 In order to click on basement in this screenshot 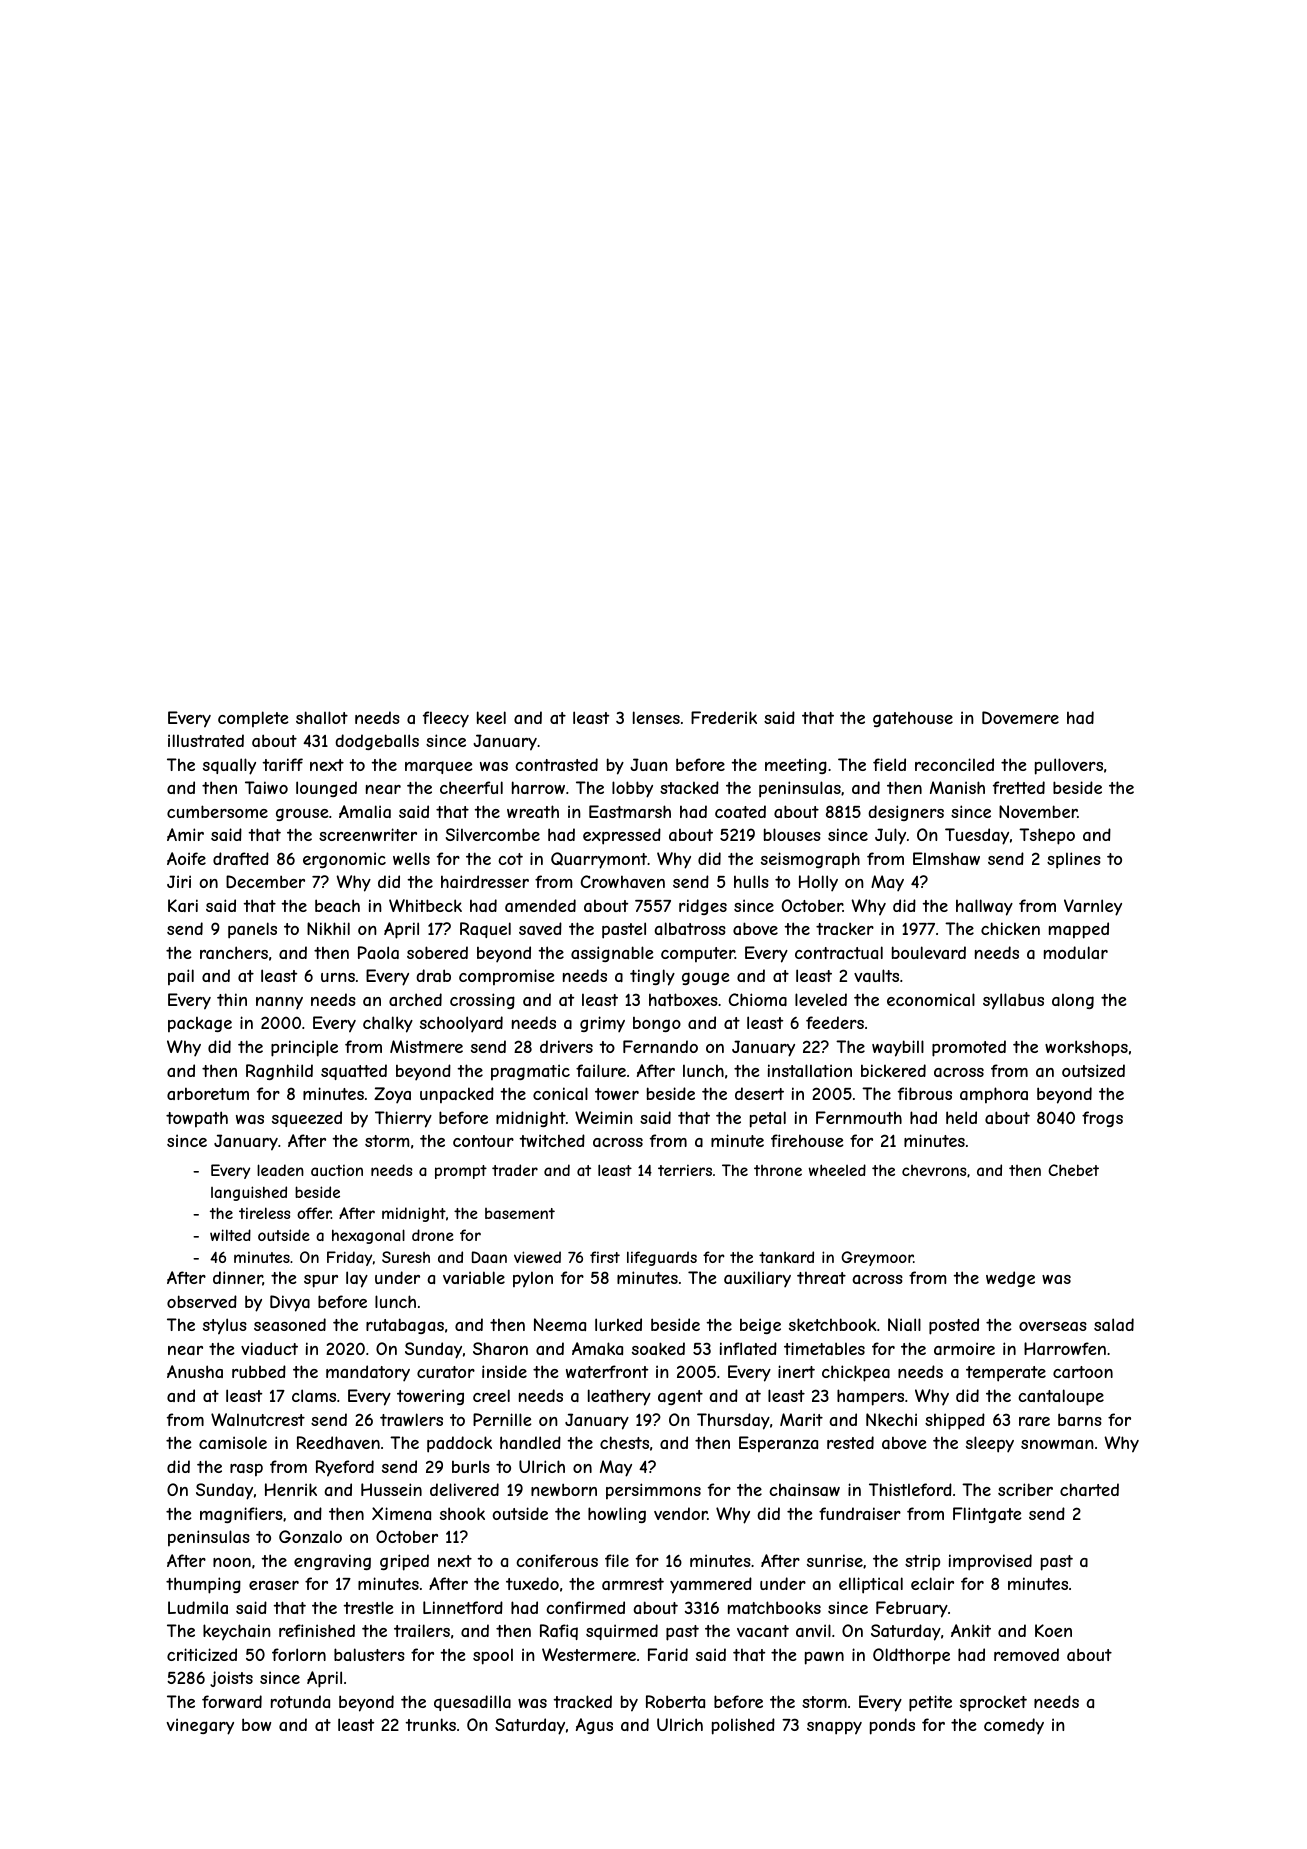, I will do `click(520, 1213)`.
